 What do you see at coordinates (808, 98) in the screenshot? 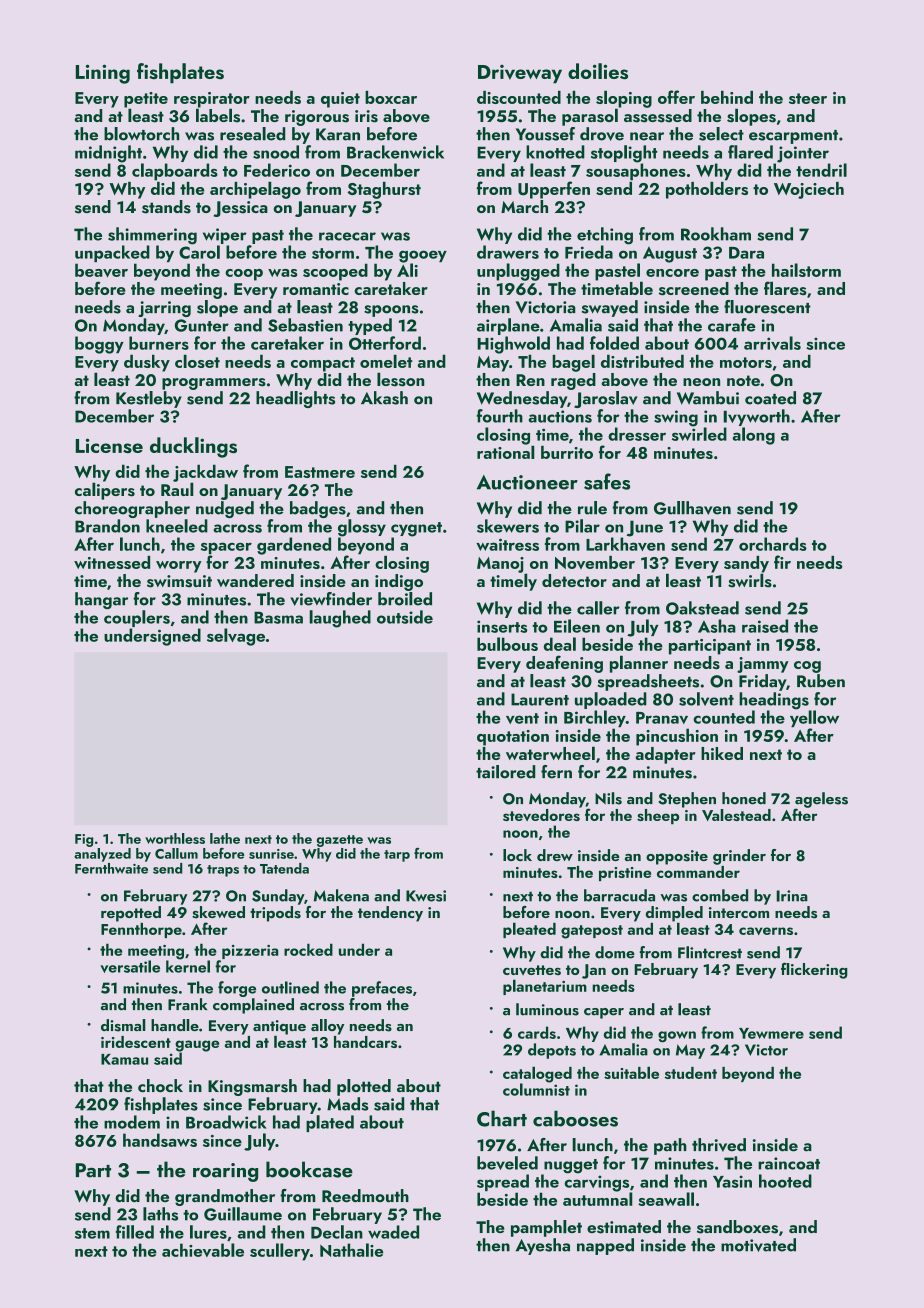
I see `steer` at bounding box center [808, 98].
